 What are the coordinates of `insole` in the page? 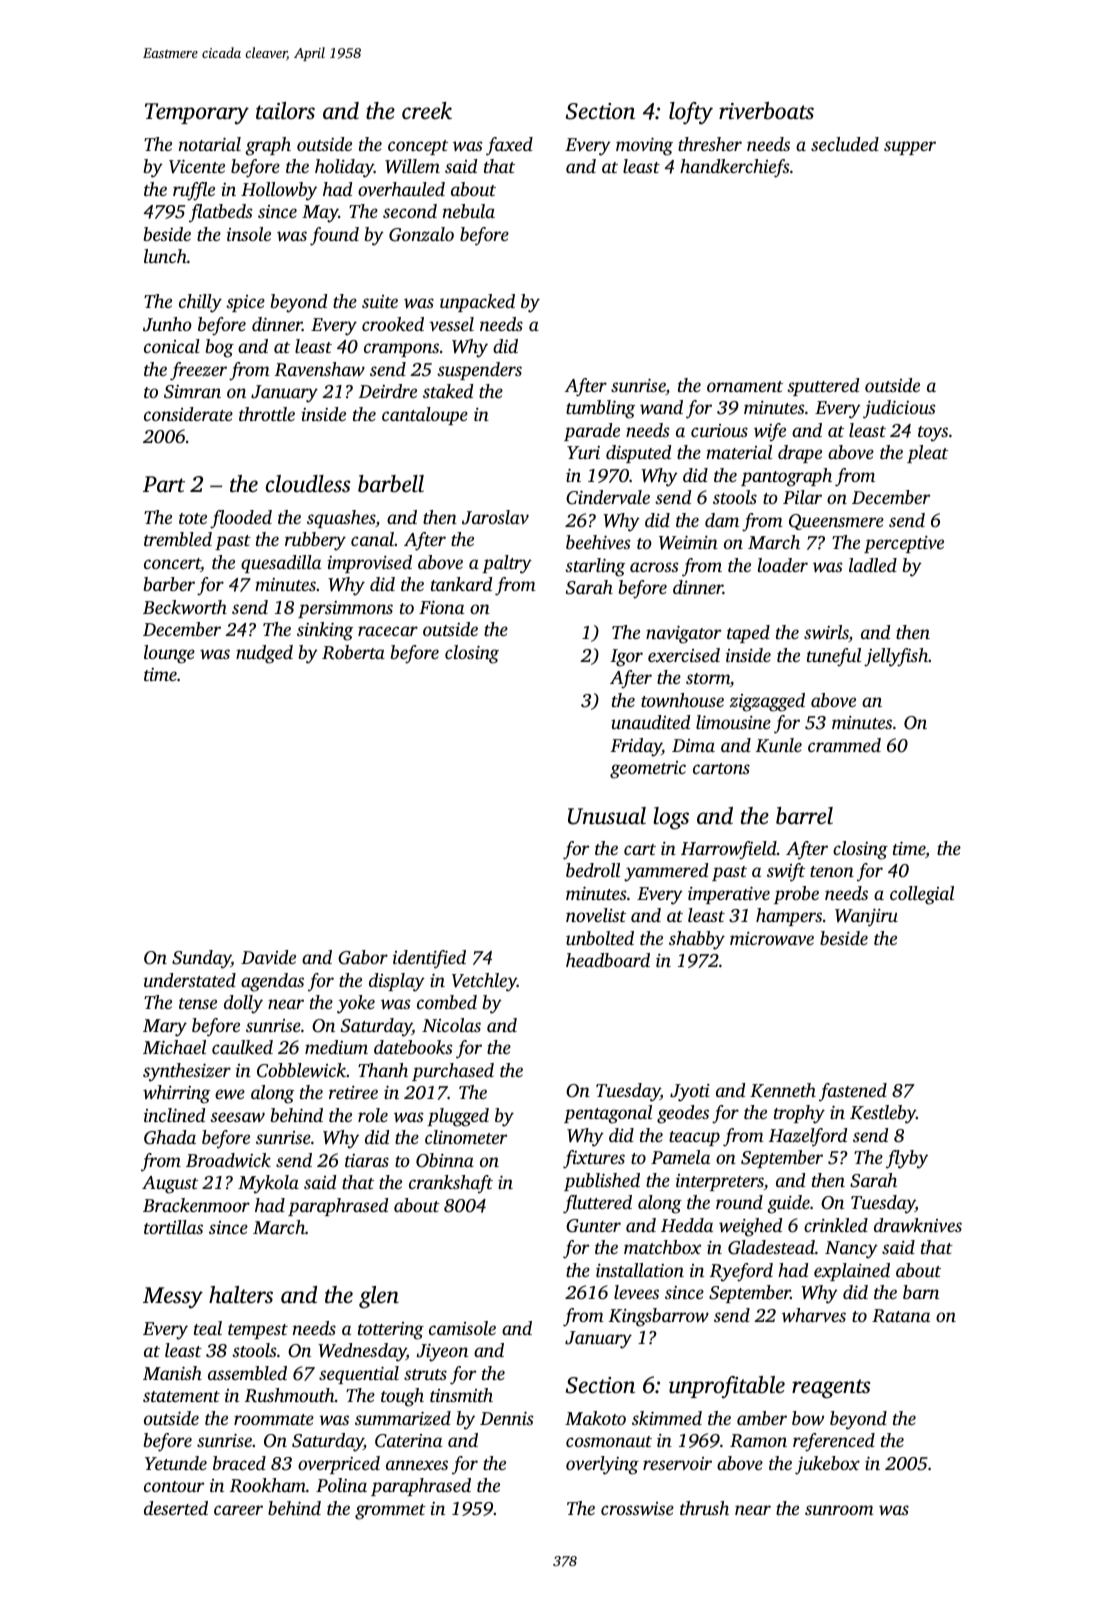 It's located at (249, 234).
